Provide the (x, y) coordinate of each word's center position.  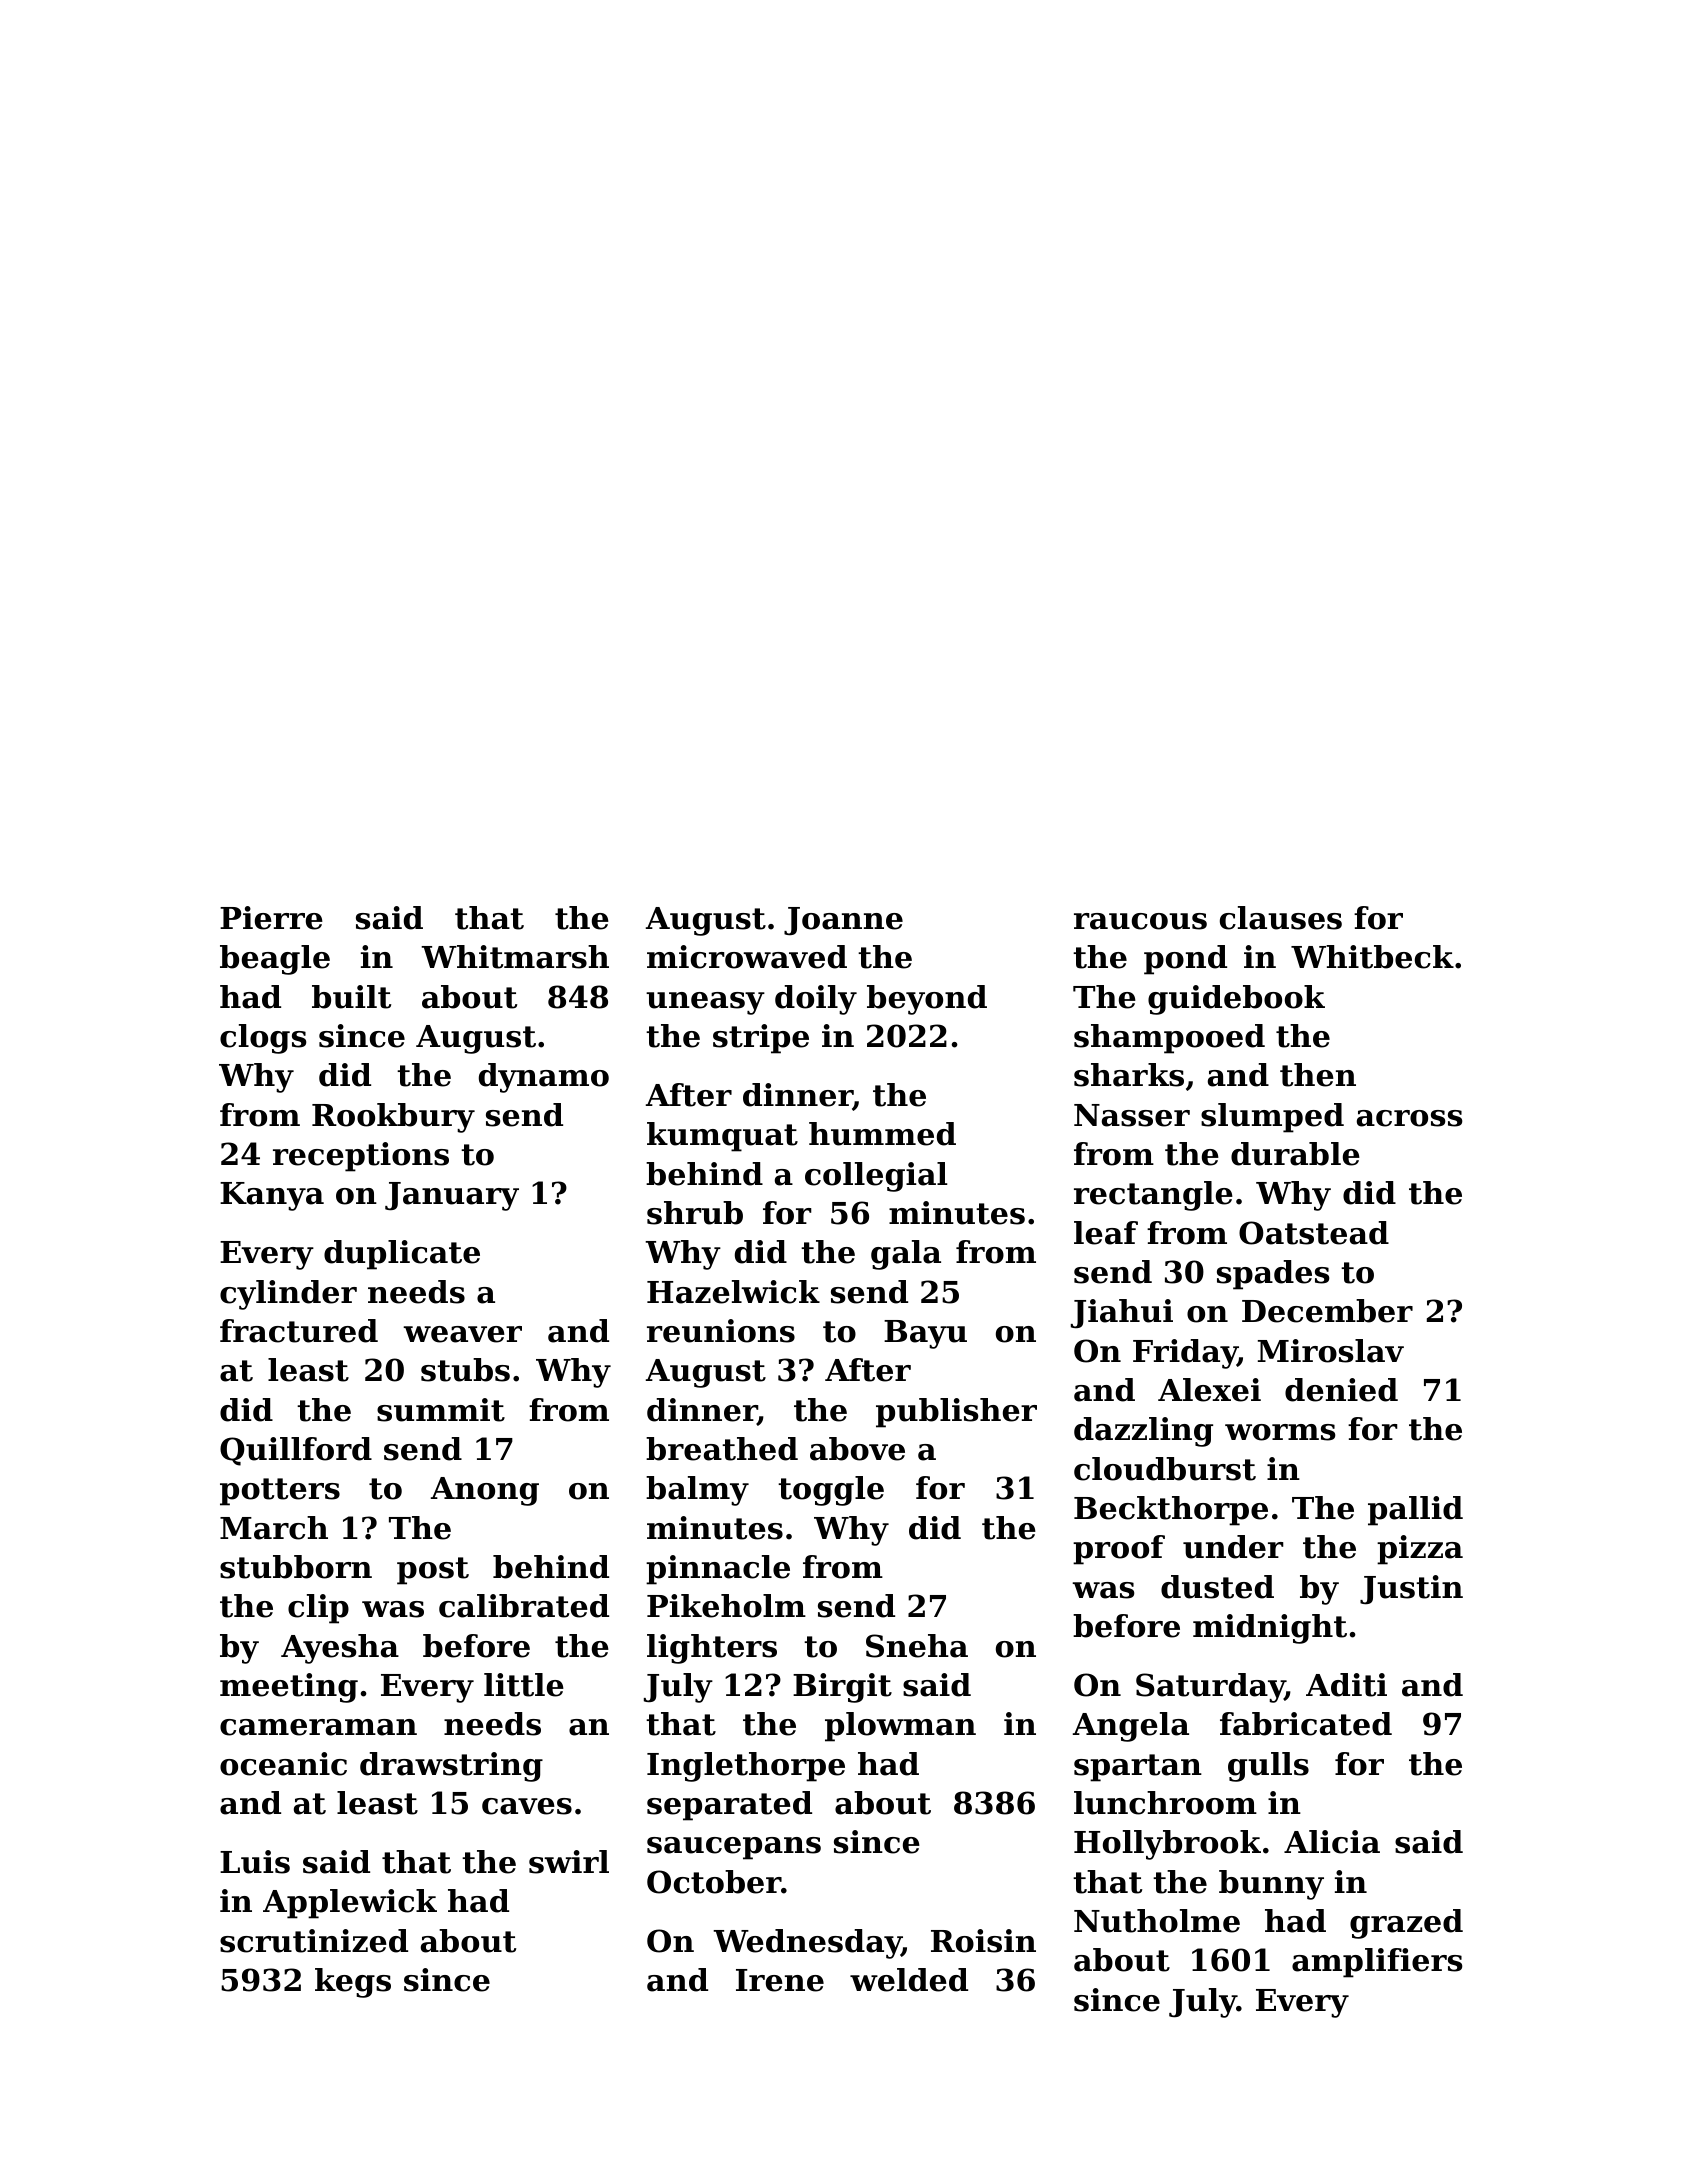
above (857, 1449)
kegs (353, 1983)
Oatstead (1314, 1233)
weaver (462, 1334)
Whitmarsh (515, 957)
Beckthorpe (1171, 1511)
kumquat (722, 1137)
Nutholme (1157, 1921)
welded (909, 1980)
